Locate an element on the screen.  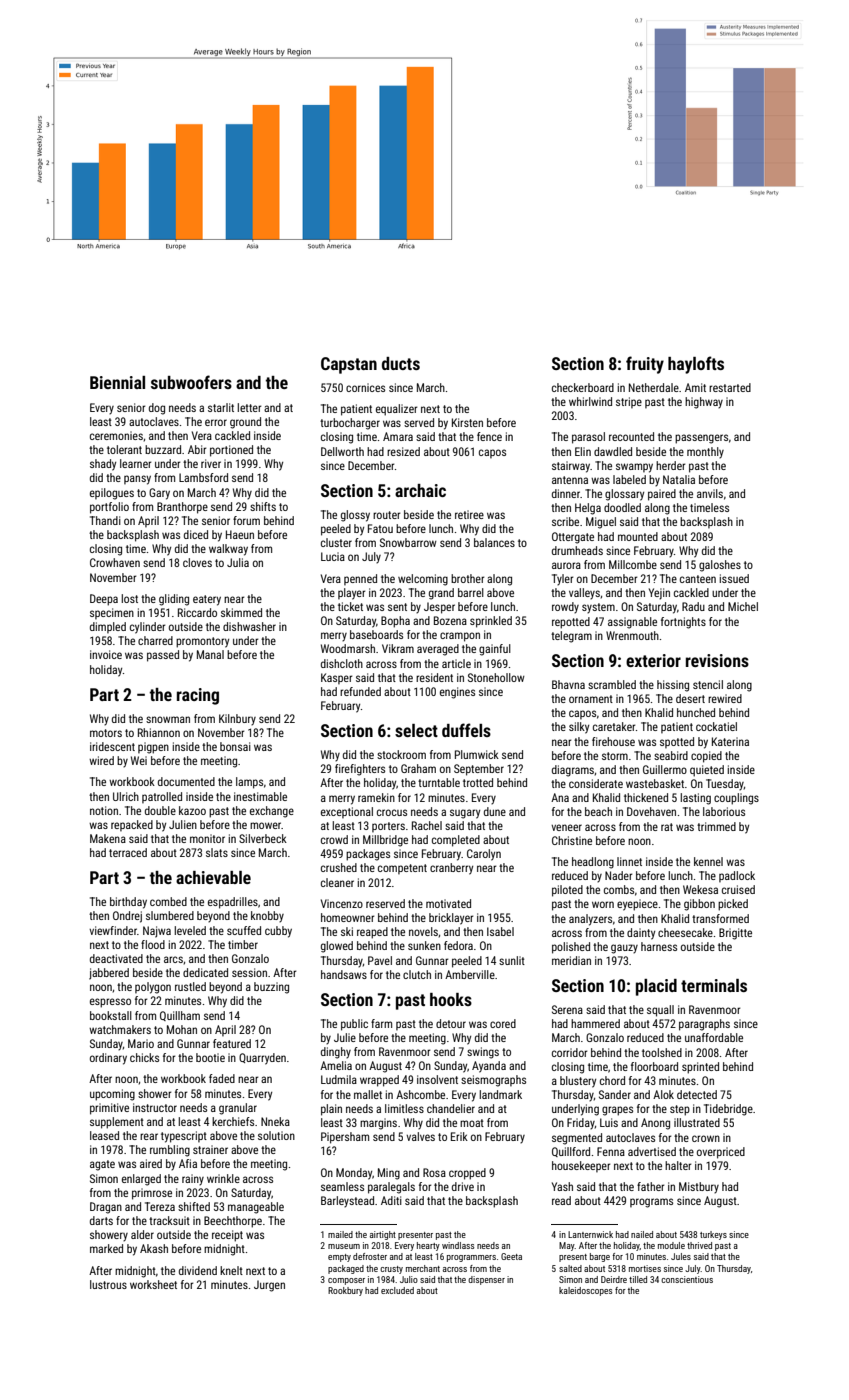
Kasper is located at coordinates (336, 678).
